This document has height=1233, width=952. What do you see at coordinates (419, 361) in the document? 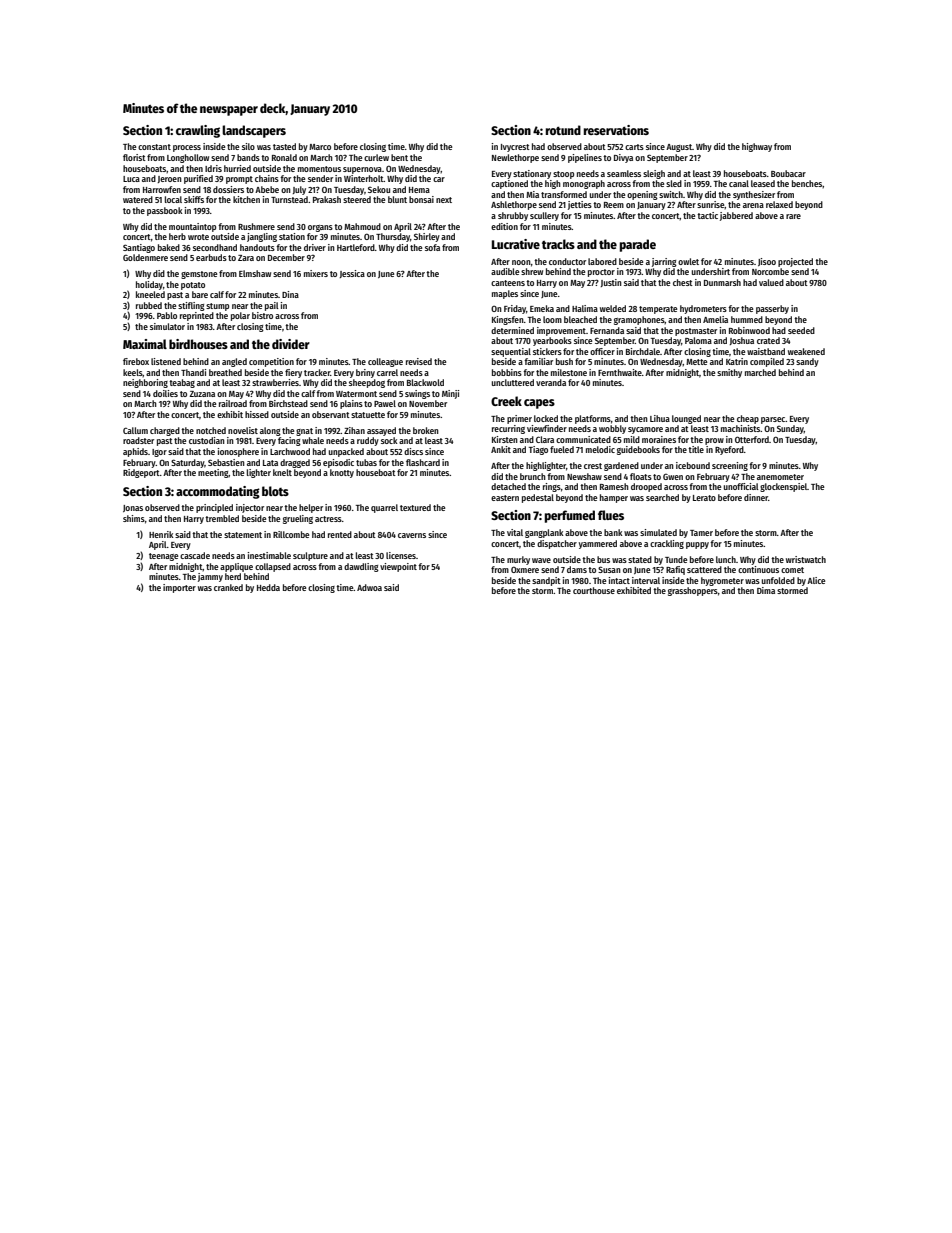
I see `revised` at bounding box center [419, 361].
